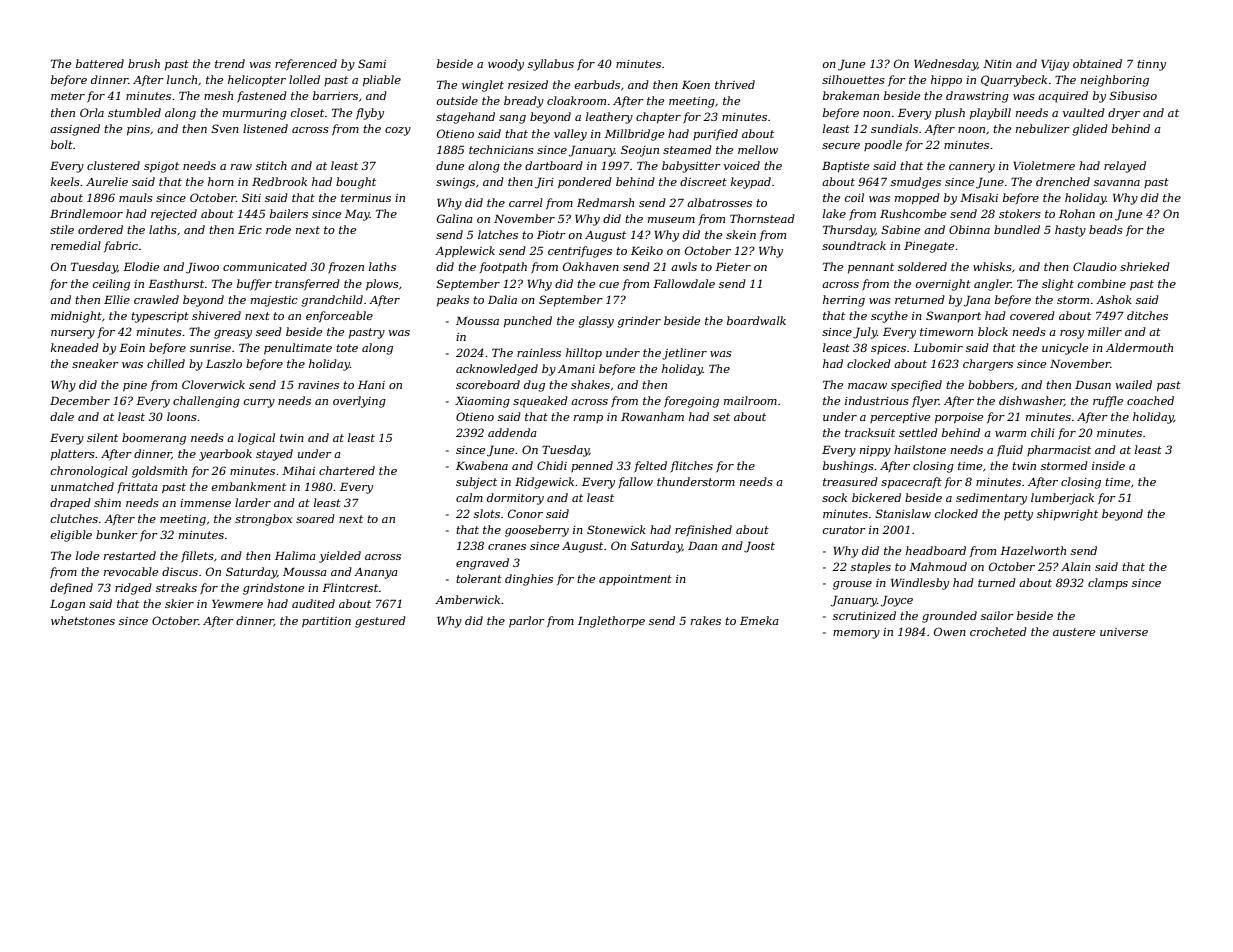 This document has width=1233, height=952. I want to click on shipwright, so click(1067, 515).
